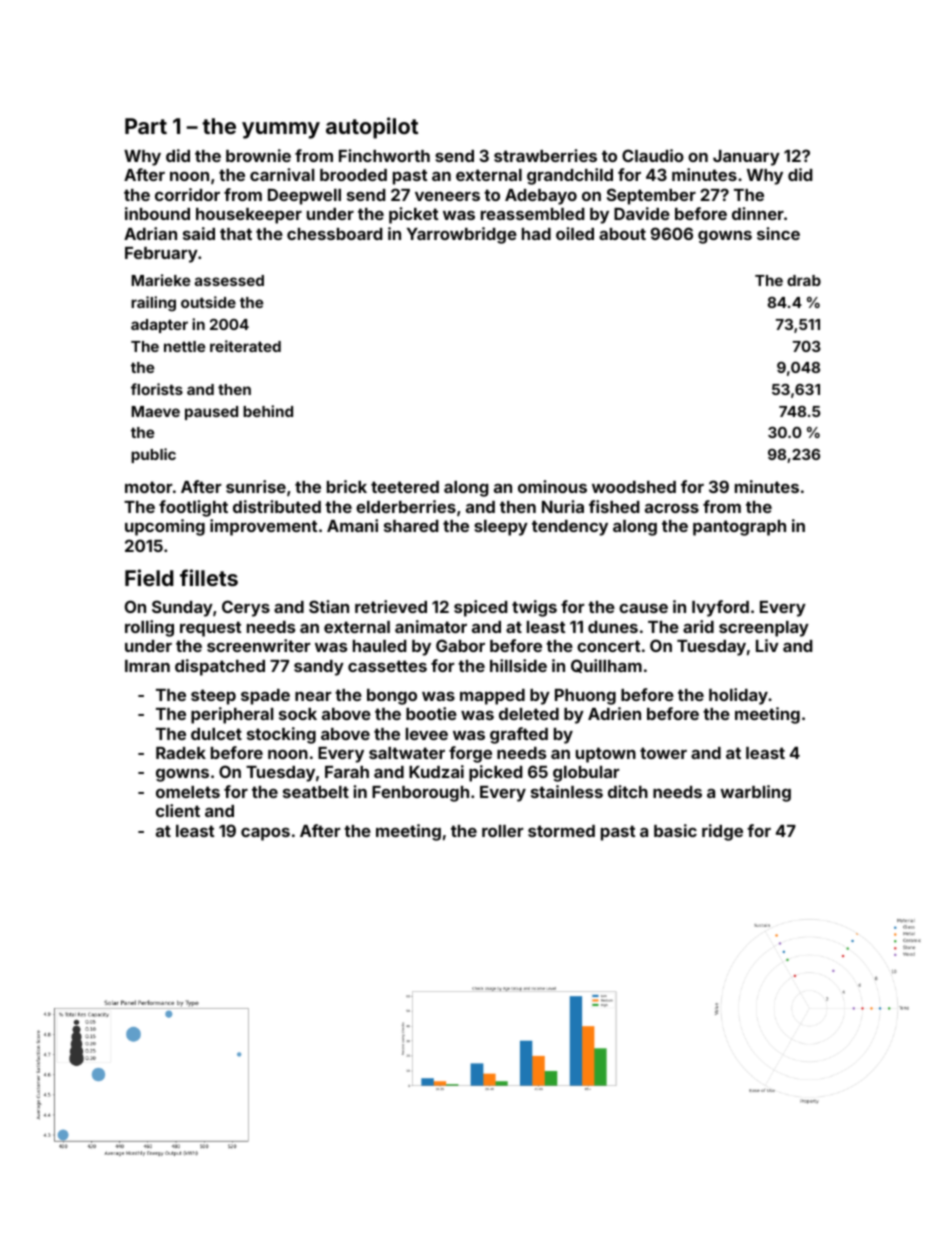 This image has width=952, height=1233. What do you see at coordinates (216, 734) in the image?
I see `dulcet` at bounding box center [216, 734].
